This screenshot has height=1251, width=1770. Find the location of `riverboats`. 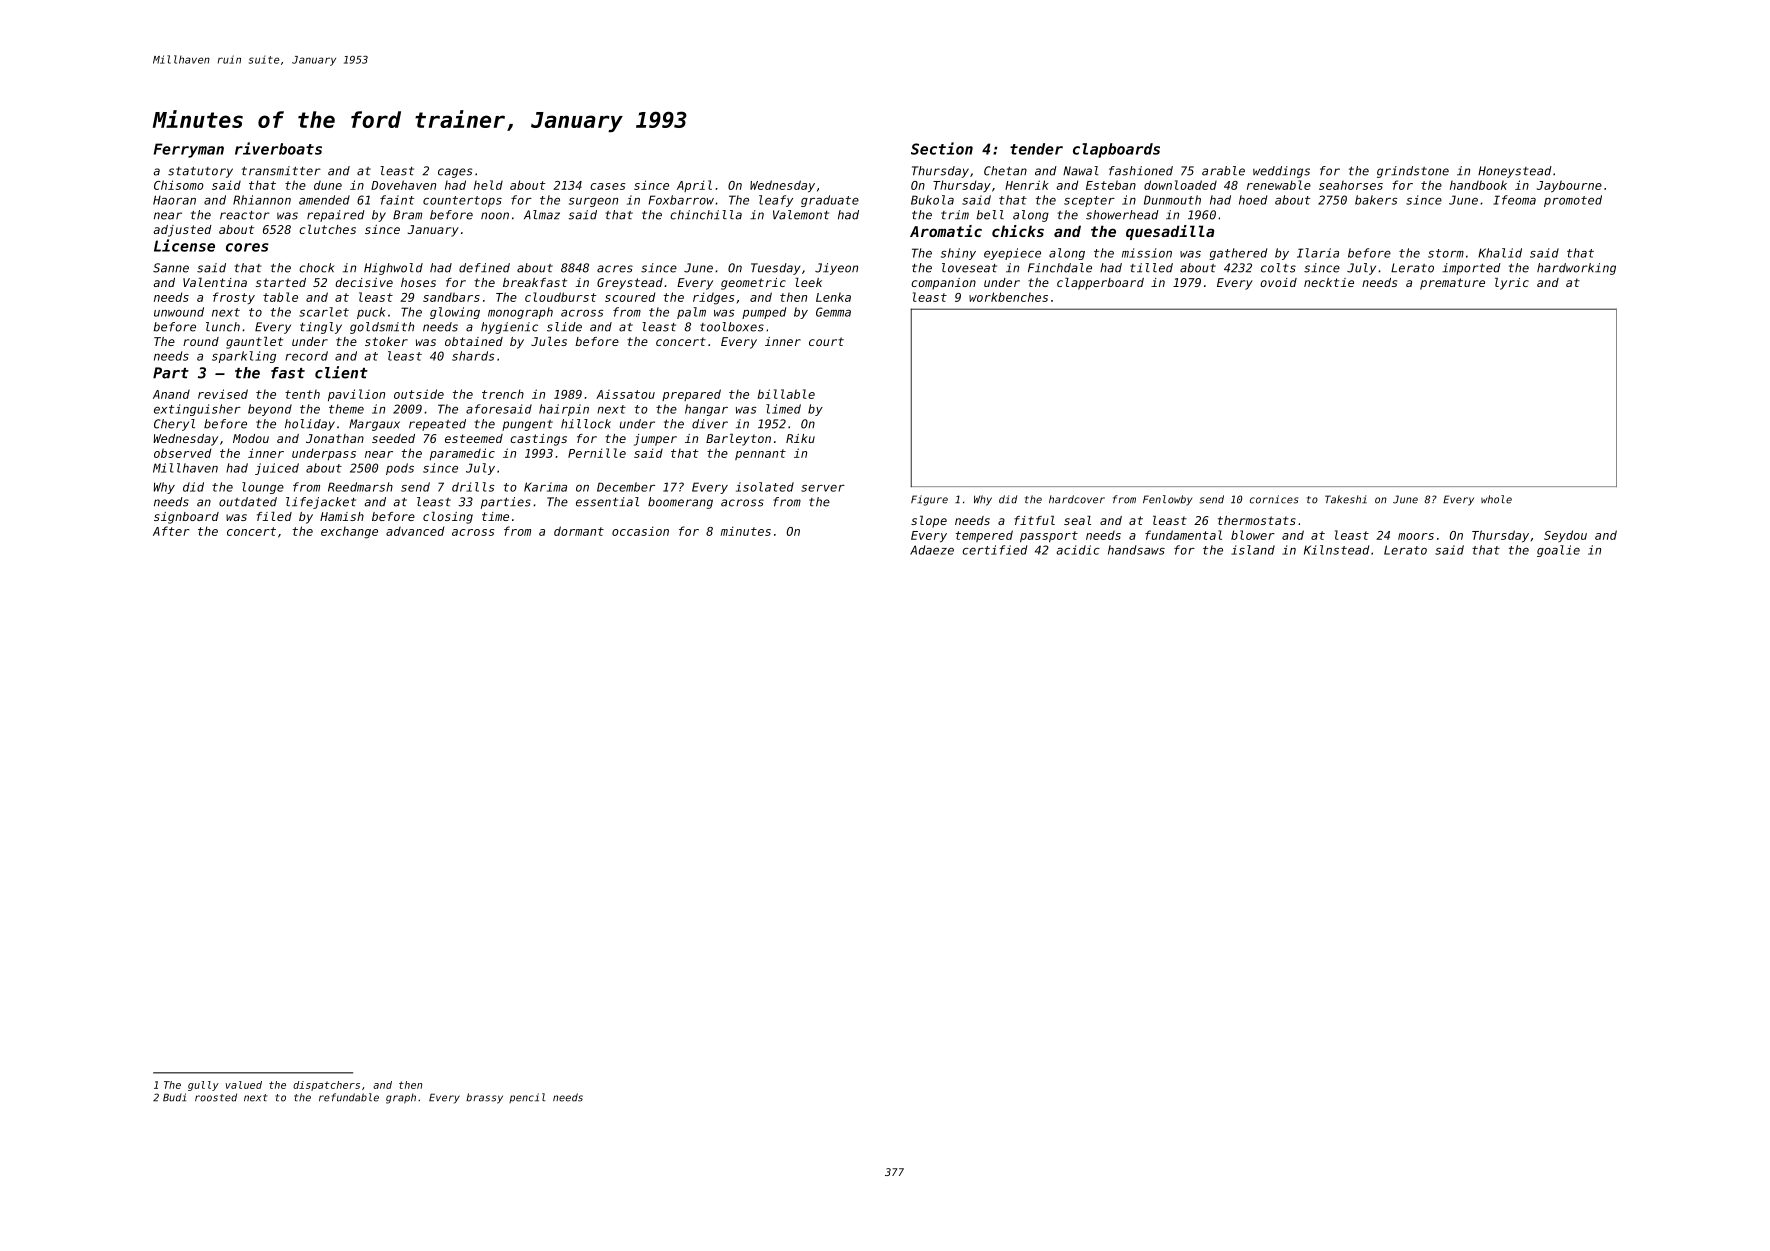

riverboats is located at coordinates (278, 148).
